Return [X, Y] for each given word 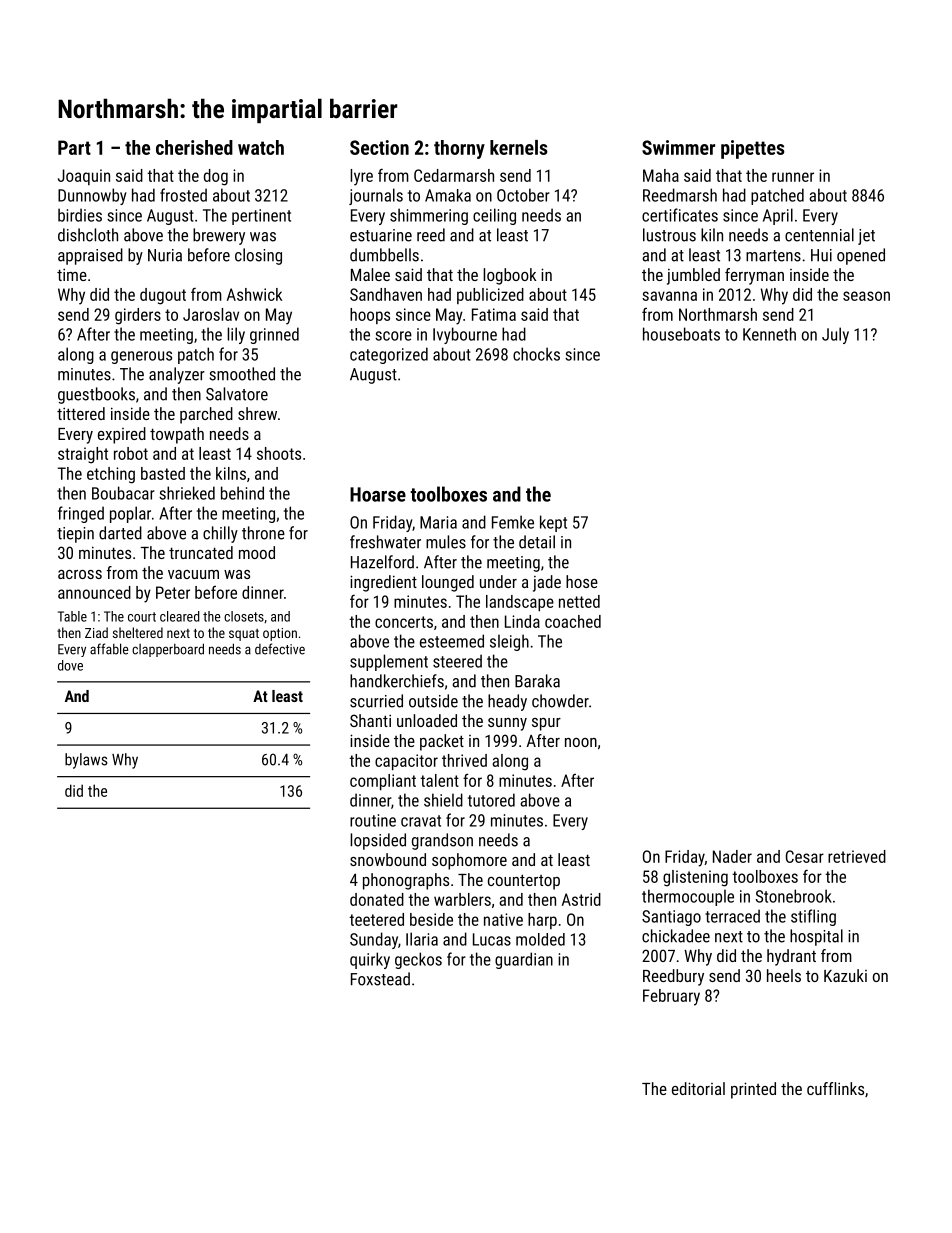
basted [163, 473]
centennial [819, 235]
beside [431, 919]
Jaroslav [211, 314]
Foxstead [380, 979]
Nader [732, 856]
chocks [536, 354]
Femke [513, 522]
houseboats [681, 334]
